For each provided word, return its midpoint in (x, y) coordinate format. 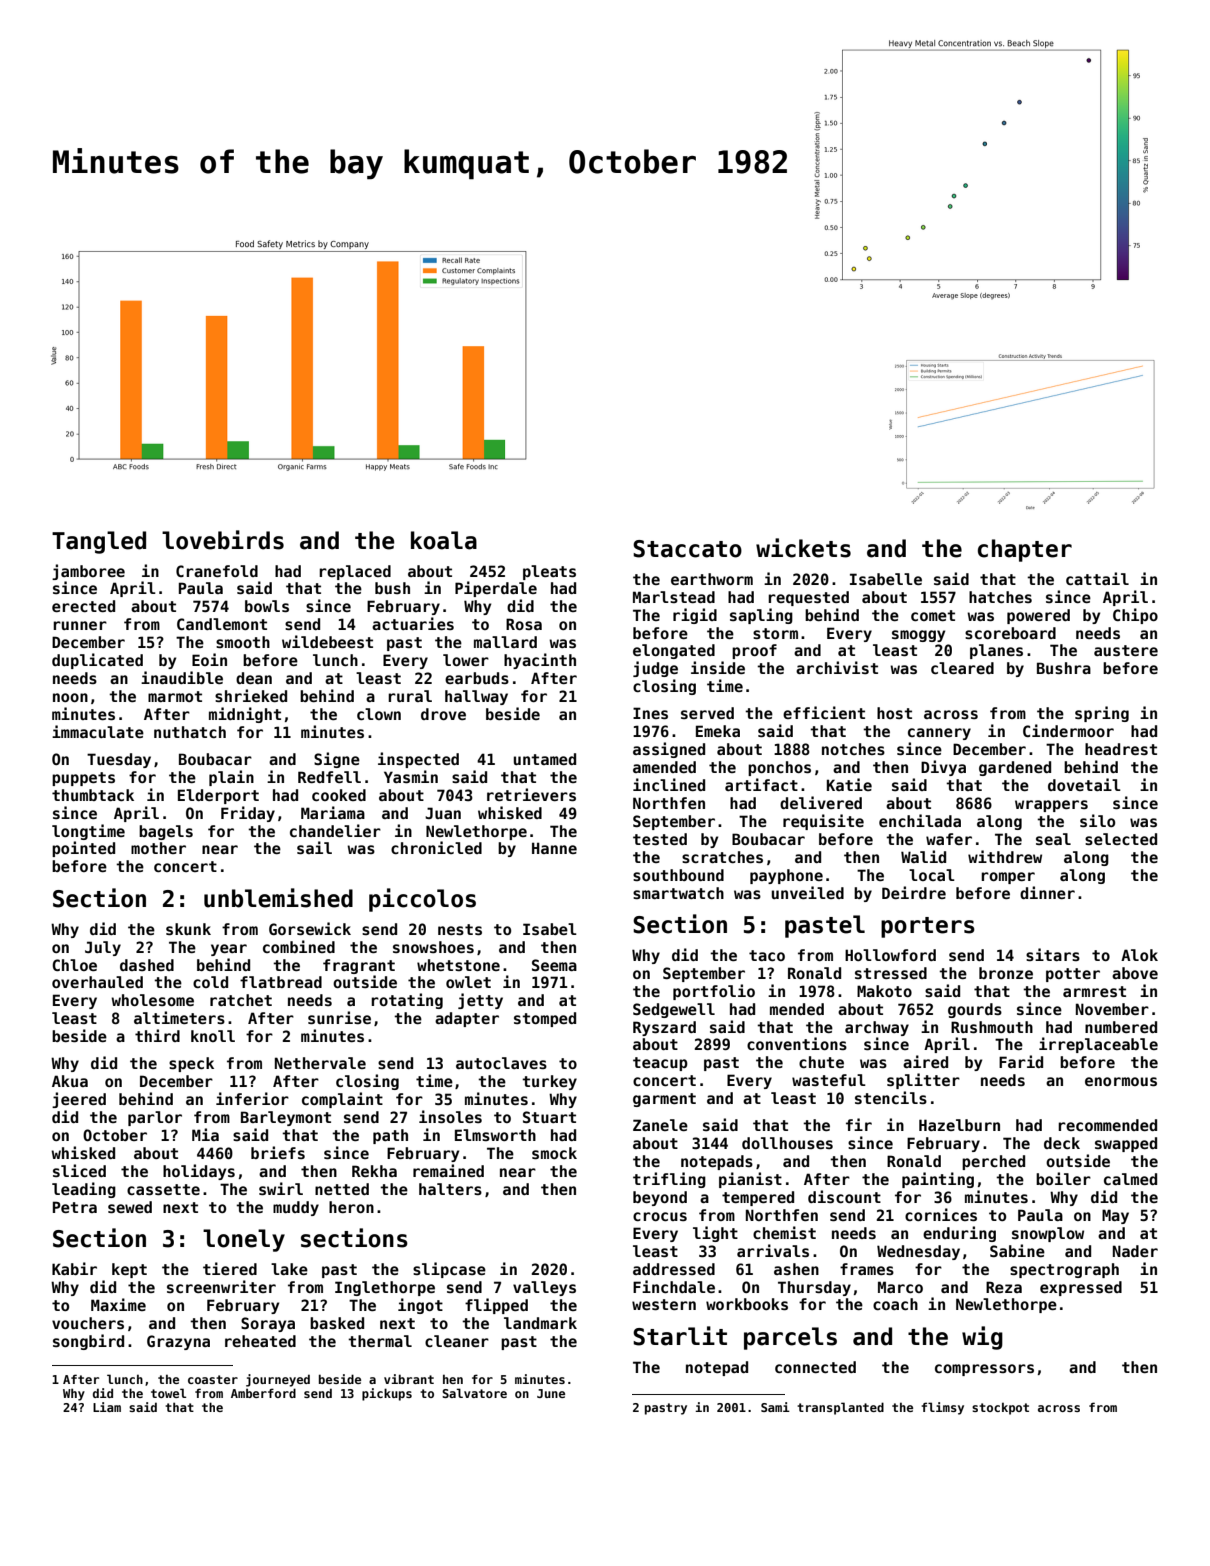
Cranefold (217, 571)
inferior (252, 1098)
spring (1102, 714)
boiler (1063, 1178)
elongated (674, 651)
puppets (83, 779)
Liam (107, 1407)
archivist (837, 667)
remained (448, 1170)
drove (443, 714)
